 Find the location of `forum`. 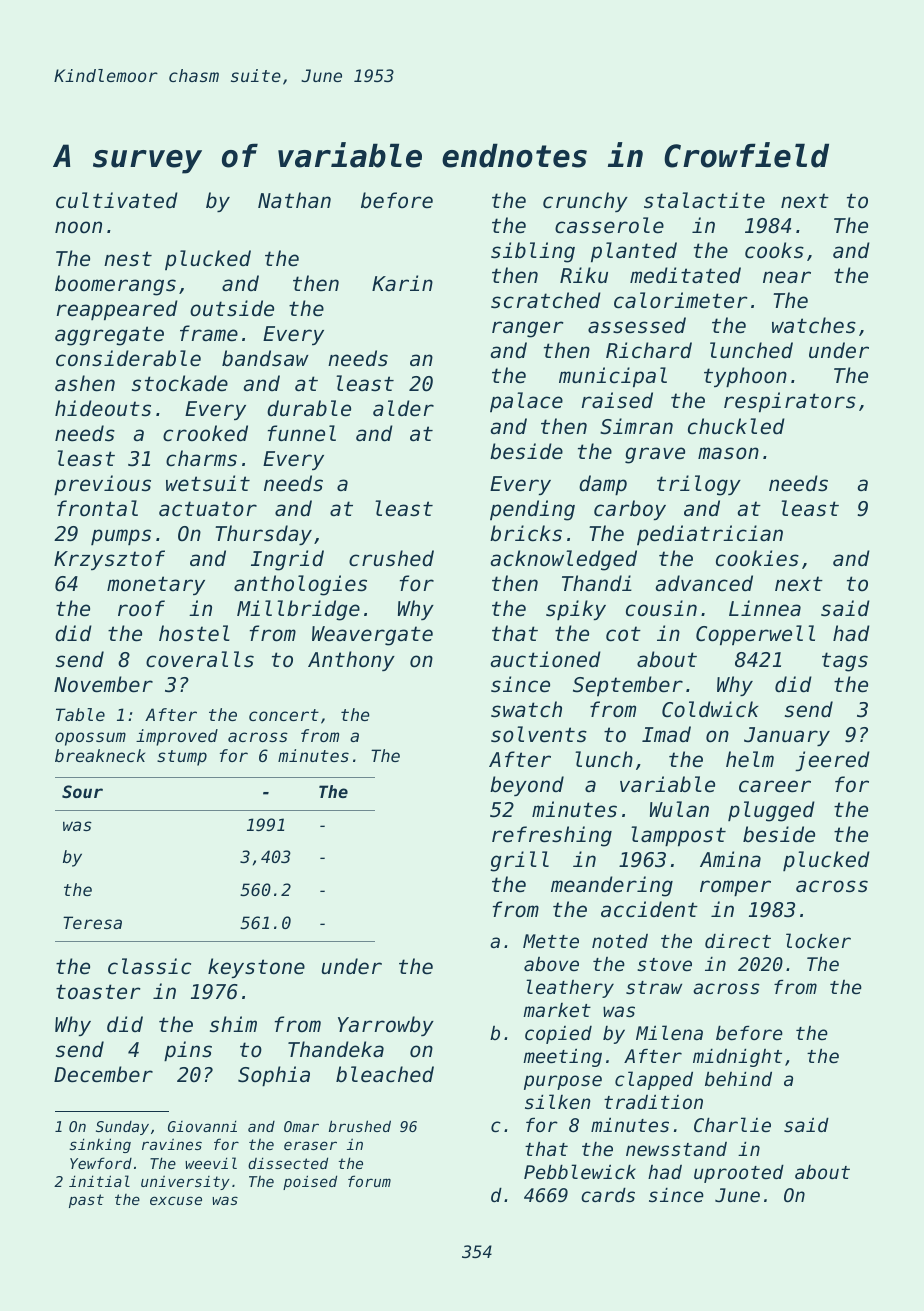

forum is located at coordinates (369, 1181).
